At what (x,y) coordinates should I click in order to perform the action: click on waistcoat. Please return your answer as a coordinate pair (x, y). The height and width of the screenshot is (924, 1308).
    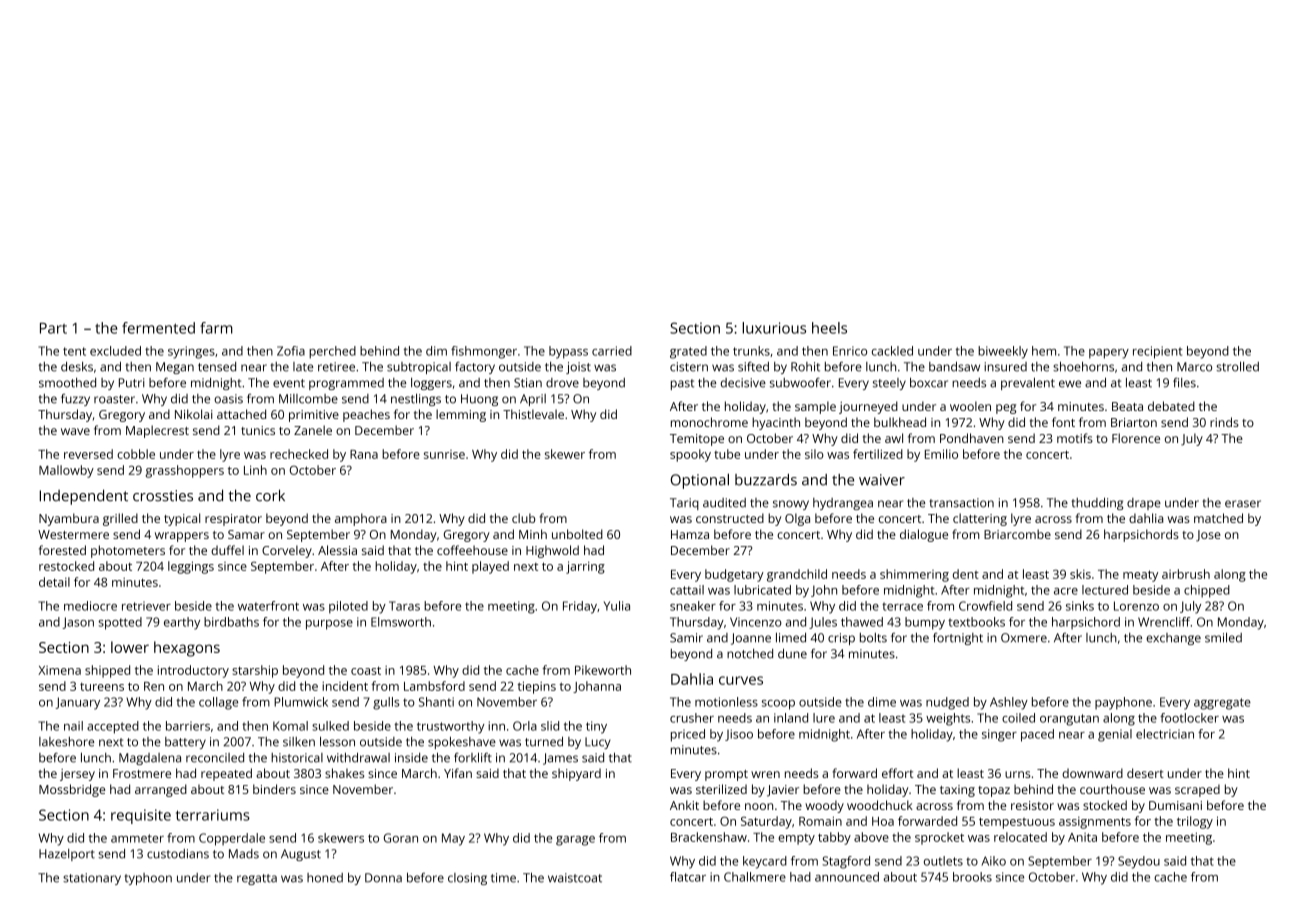
    Looking at the image, I should click on (575, 878).
